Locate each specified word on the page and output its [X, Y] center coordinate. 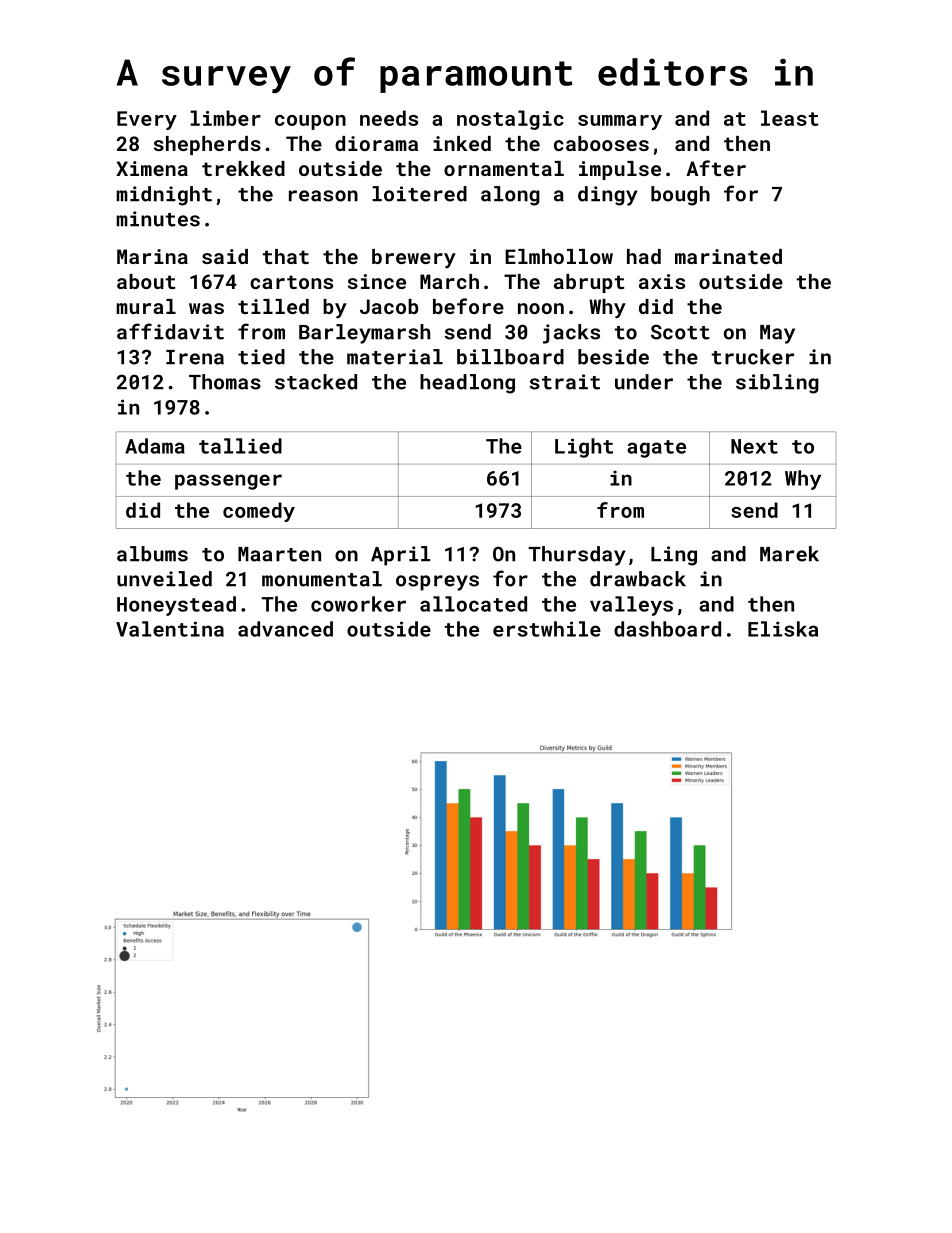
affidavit [170, 331]
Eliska [783, 629]
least [790, 118]
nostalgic [510, 120]
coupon [310, 122]
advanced [285, 629]
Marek [789, 554]
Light [584, 448]
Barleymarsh [364, 334]
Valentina [170, 629]
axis [662, 281]
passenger [228, 482]
